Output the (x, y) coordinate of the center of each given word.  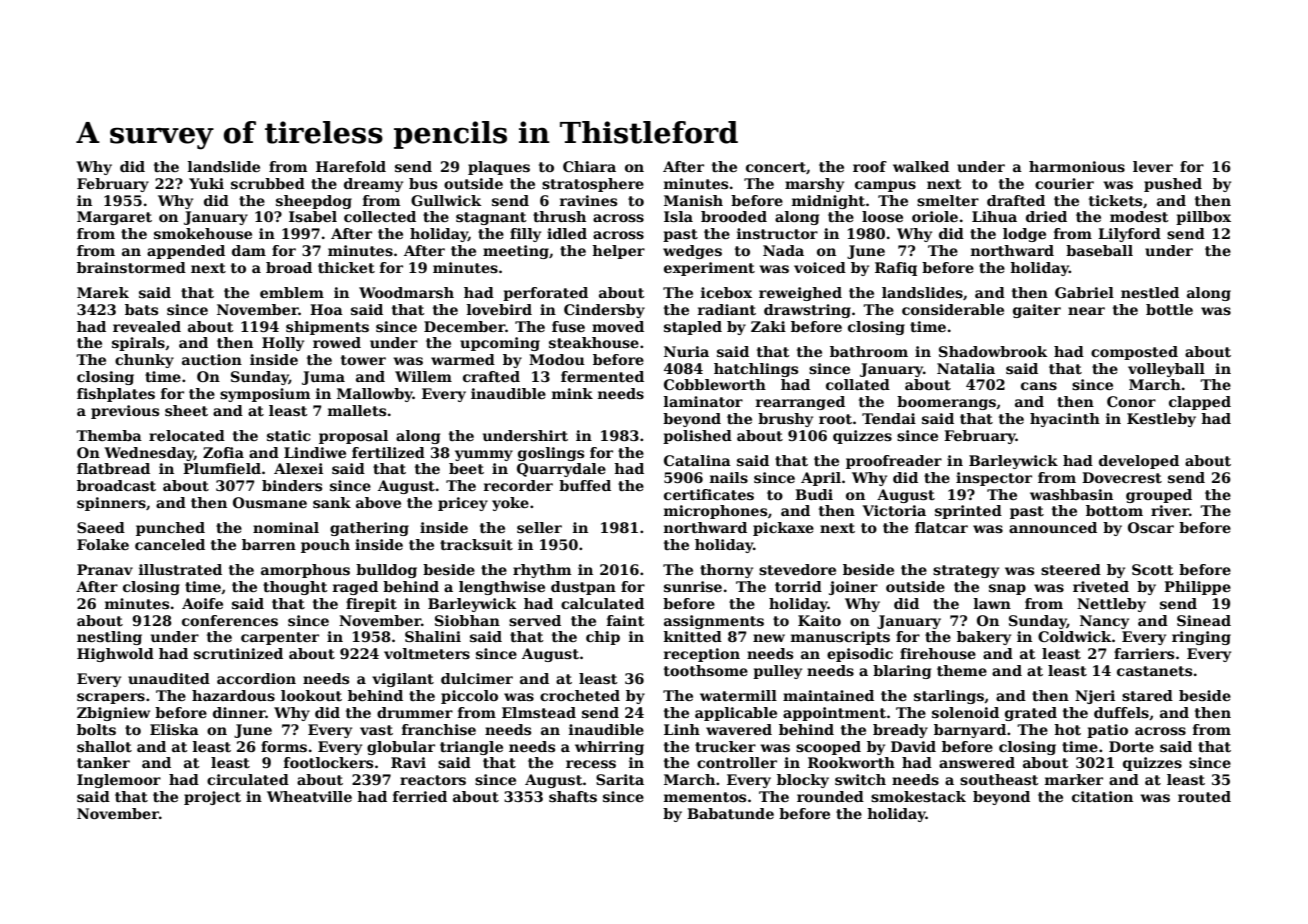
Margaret (114, 218)
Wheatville (309, 796)
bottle (1169, 309)
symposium (265, 395)
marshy (814, 185)
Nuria (686, 351)
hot (1067, 729)
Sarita (620, 779)
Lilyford (1129, 235)
